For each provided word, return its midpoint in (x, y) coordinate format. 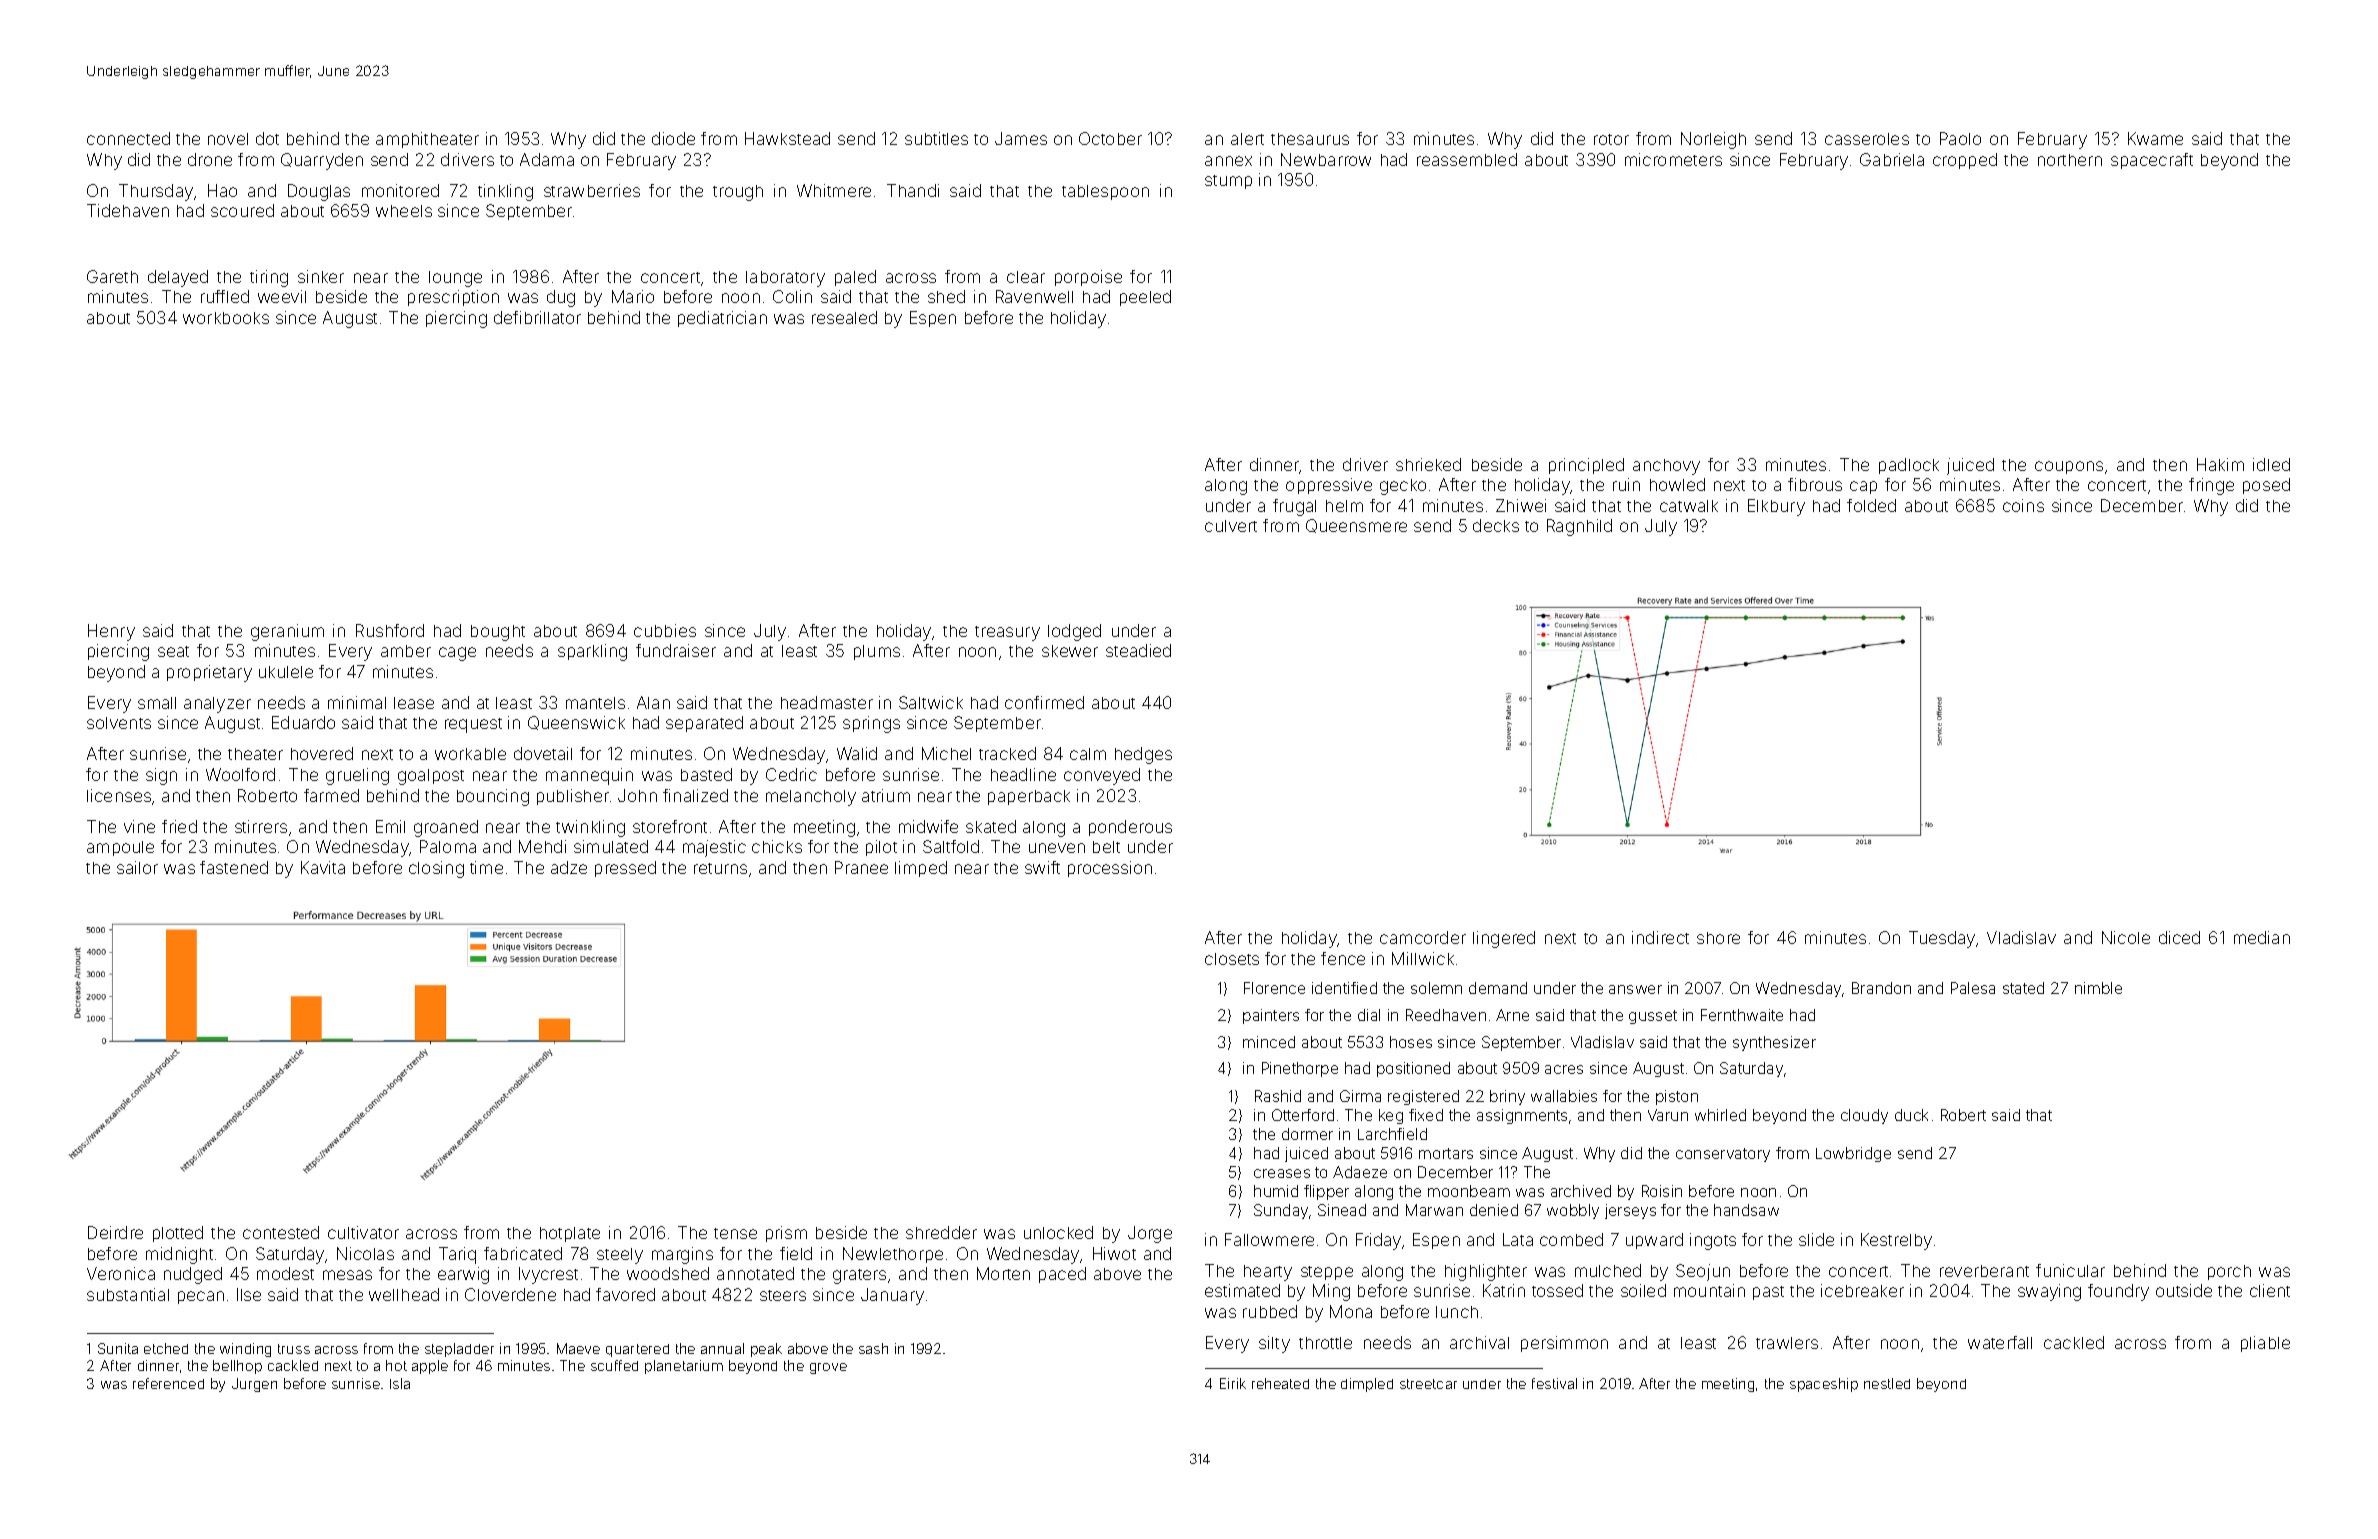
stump (1228, 182)
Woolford (240, 774)
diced (2179, 937)
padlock (1909, 466)
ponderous (1130, 828)
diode (673, 138)
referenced (168, 1383)
